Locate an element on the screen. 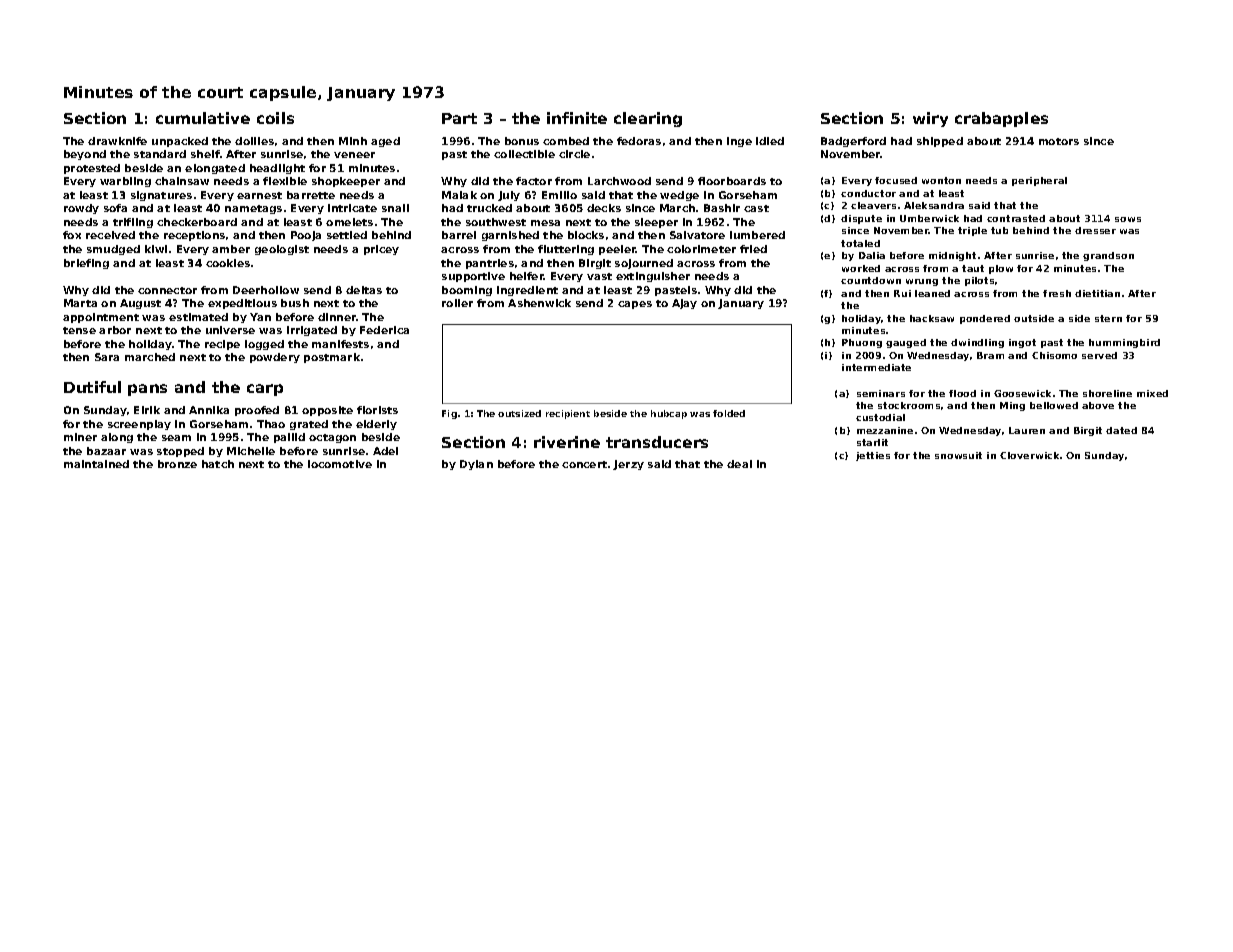  Deerhollow is located at coordinates (266, 290).
